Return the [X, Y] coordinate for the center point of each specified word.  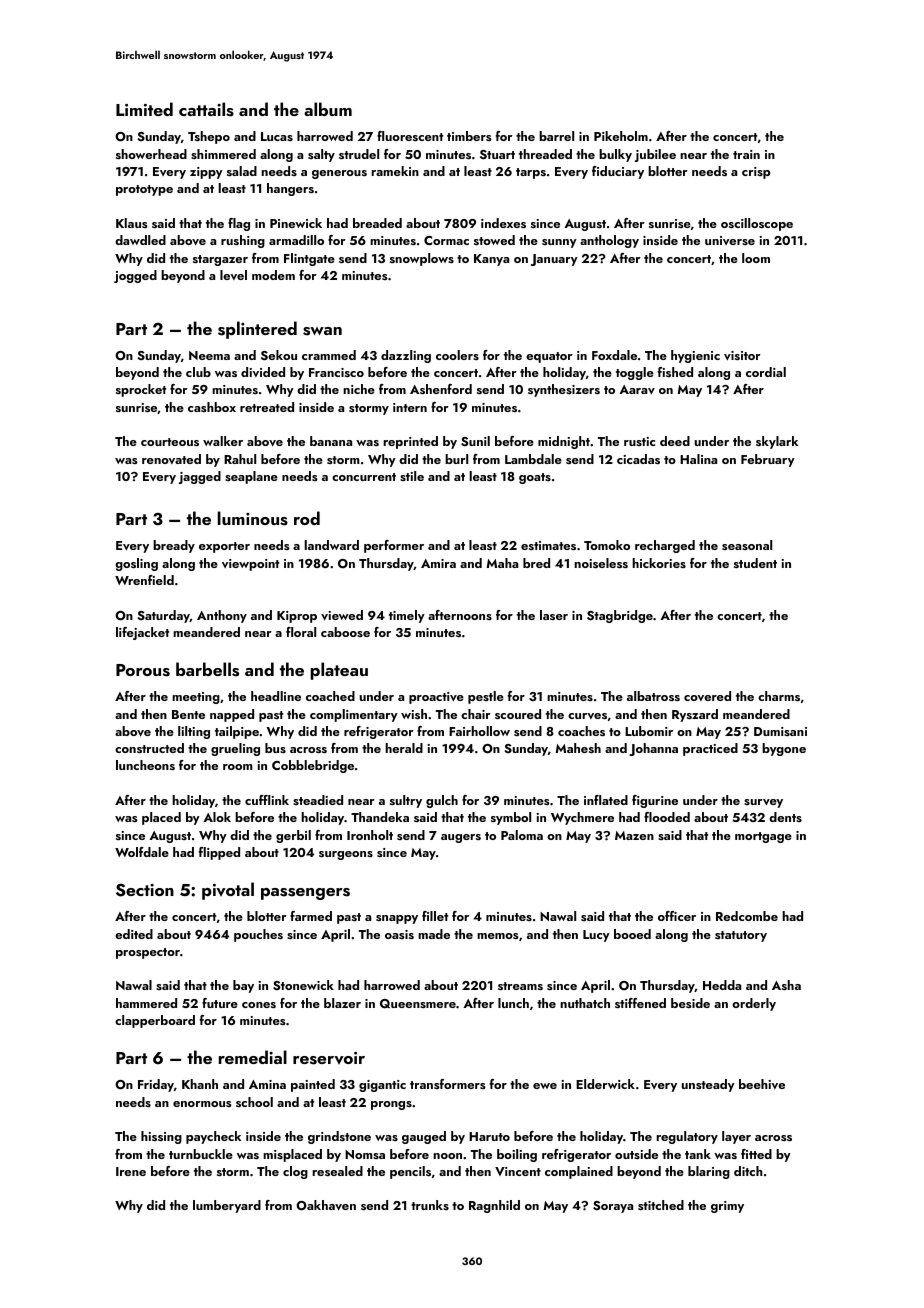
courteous [170, 442]
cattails [206, 109]
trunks [430, 1205]
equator [549, 357]
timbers [469, 136]
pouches [258, 935]
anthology [609, 241]
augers [461, 838]
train [746, 154]
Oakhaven [326, 1205]
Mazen [634, 835]
